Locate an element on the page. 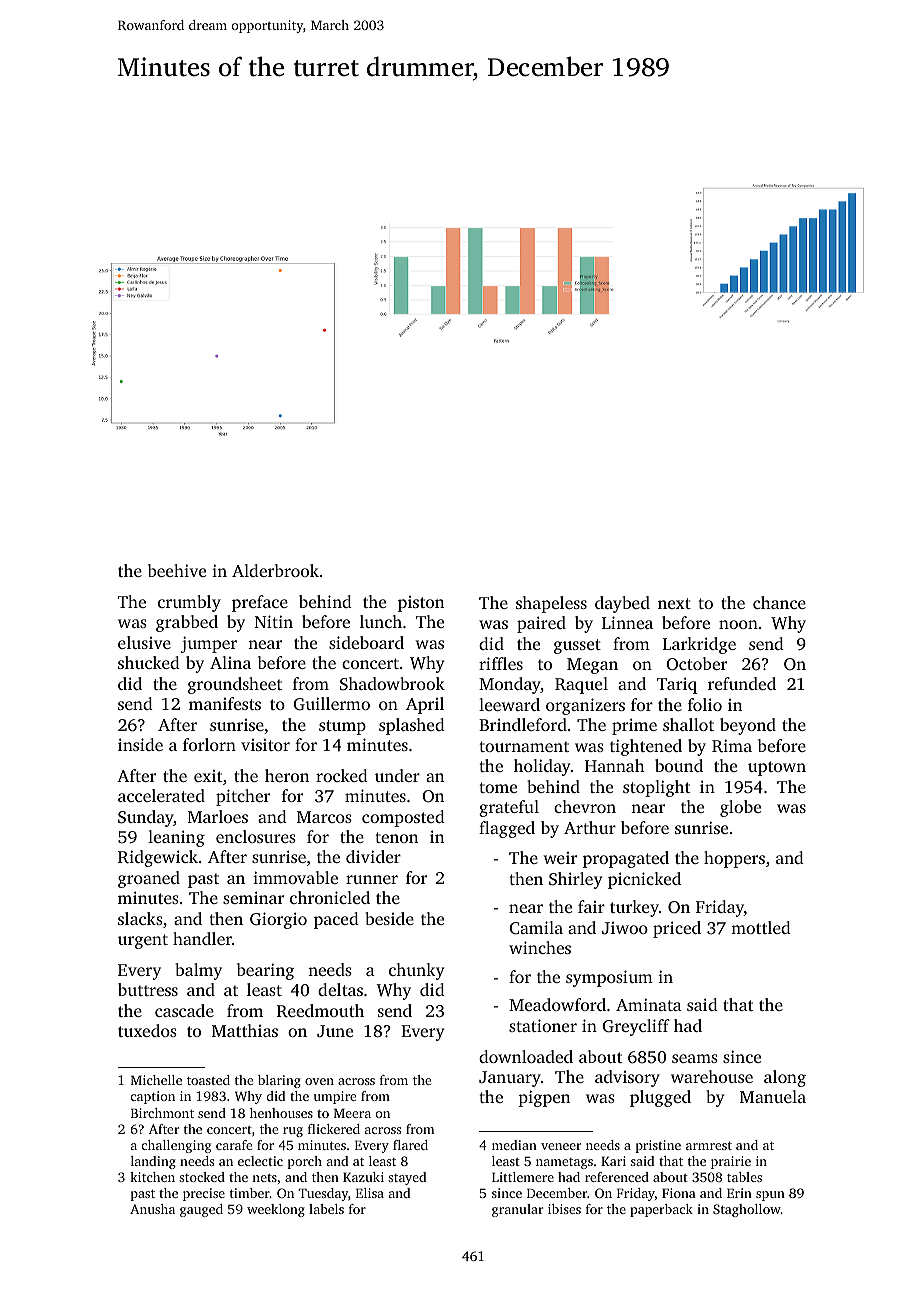 Image resolution: width=924 pixels, height=1308 pixels. piston is located at coordinates (421, 604).
